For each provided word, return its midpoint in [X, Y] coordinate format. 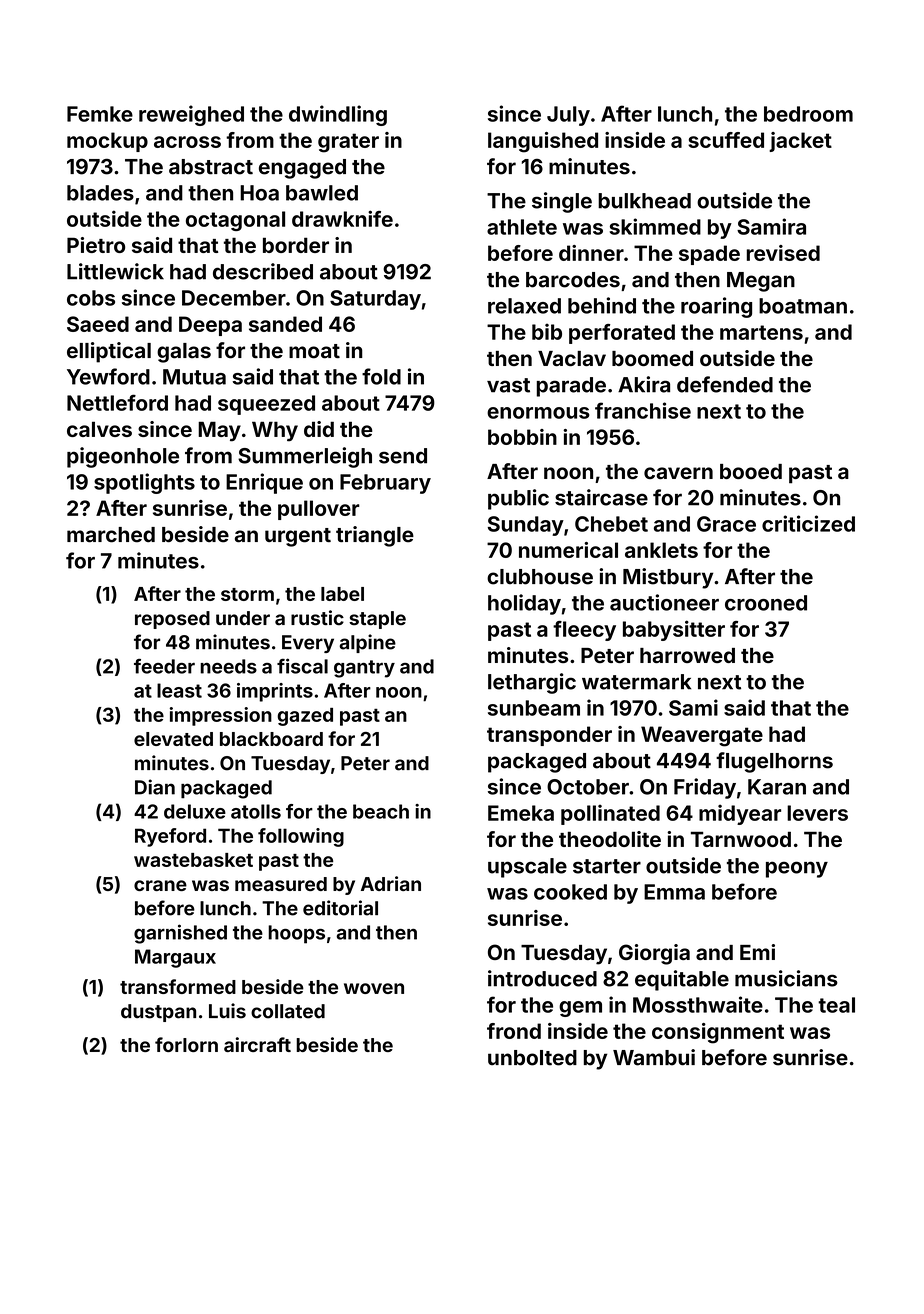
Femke [100, 114]
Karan [777, 787]
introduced [542, 978]
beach [381, 811]
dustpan [158, 1013]
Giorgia [654, 954]
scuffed [726, 140]
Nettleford [117, 402]
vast [508, 385]
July [568, 116]
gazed [305, 717]
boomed [652, 358]
